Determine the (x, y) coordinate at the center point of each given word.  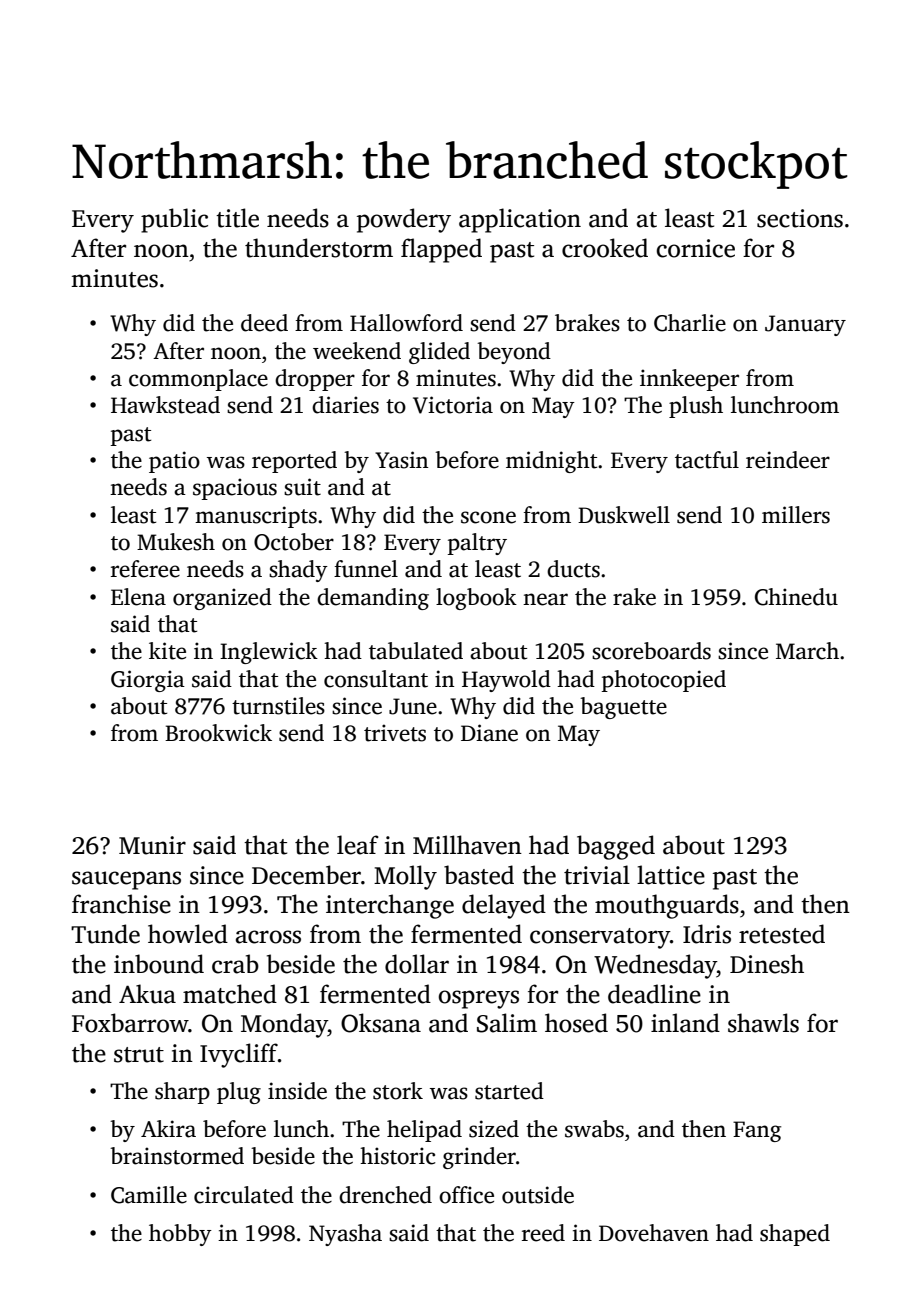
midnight (551, 462)
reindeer (788, 460)
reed (543, 1233)
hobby (180, 1235)
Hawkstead (165, 405)
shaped (795, 1235)
